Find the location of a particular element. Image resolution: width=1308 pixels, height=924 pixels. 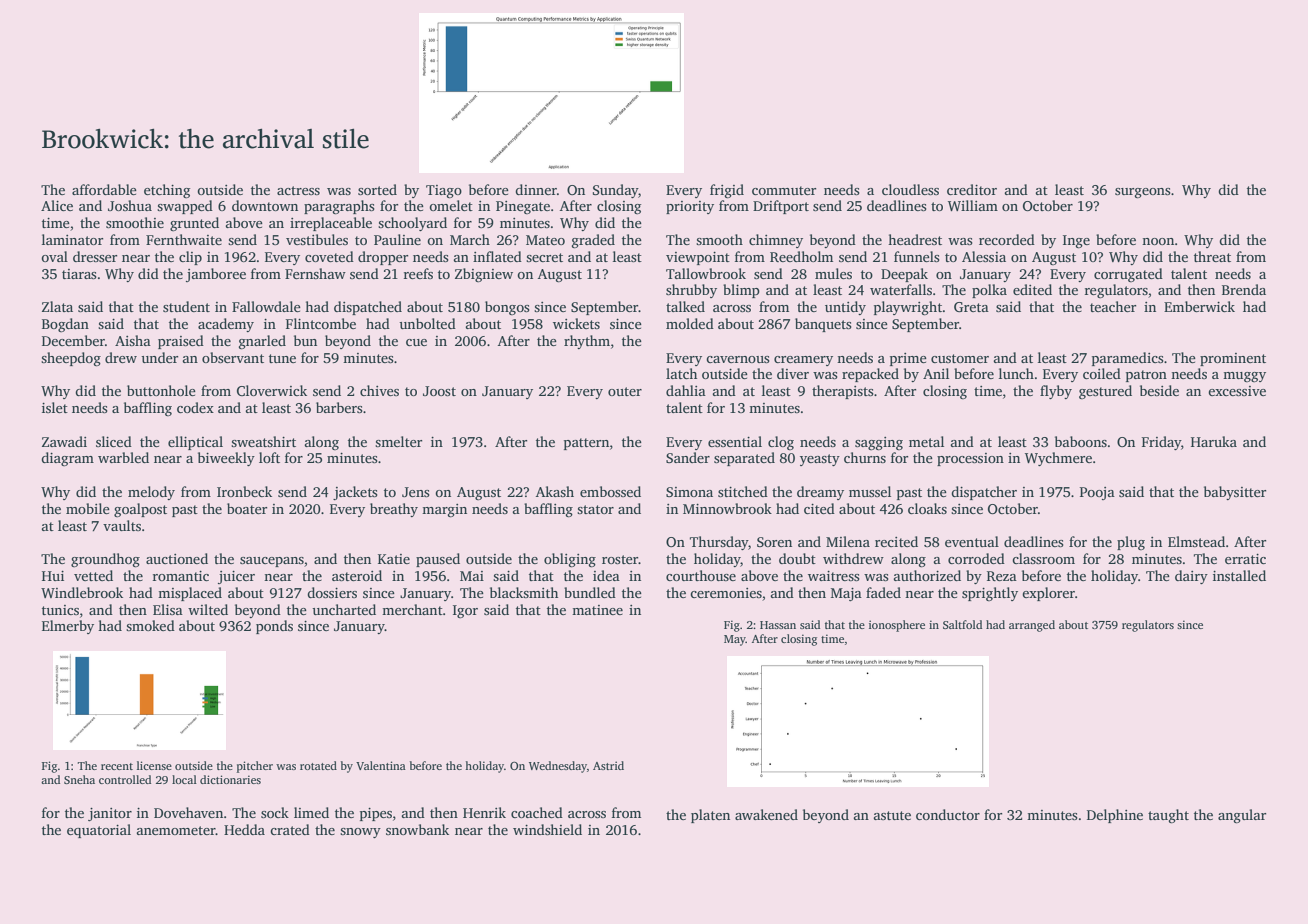

Simona is located at coordinates (689, 492).
